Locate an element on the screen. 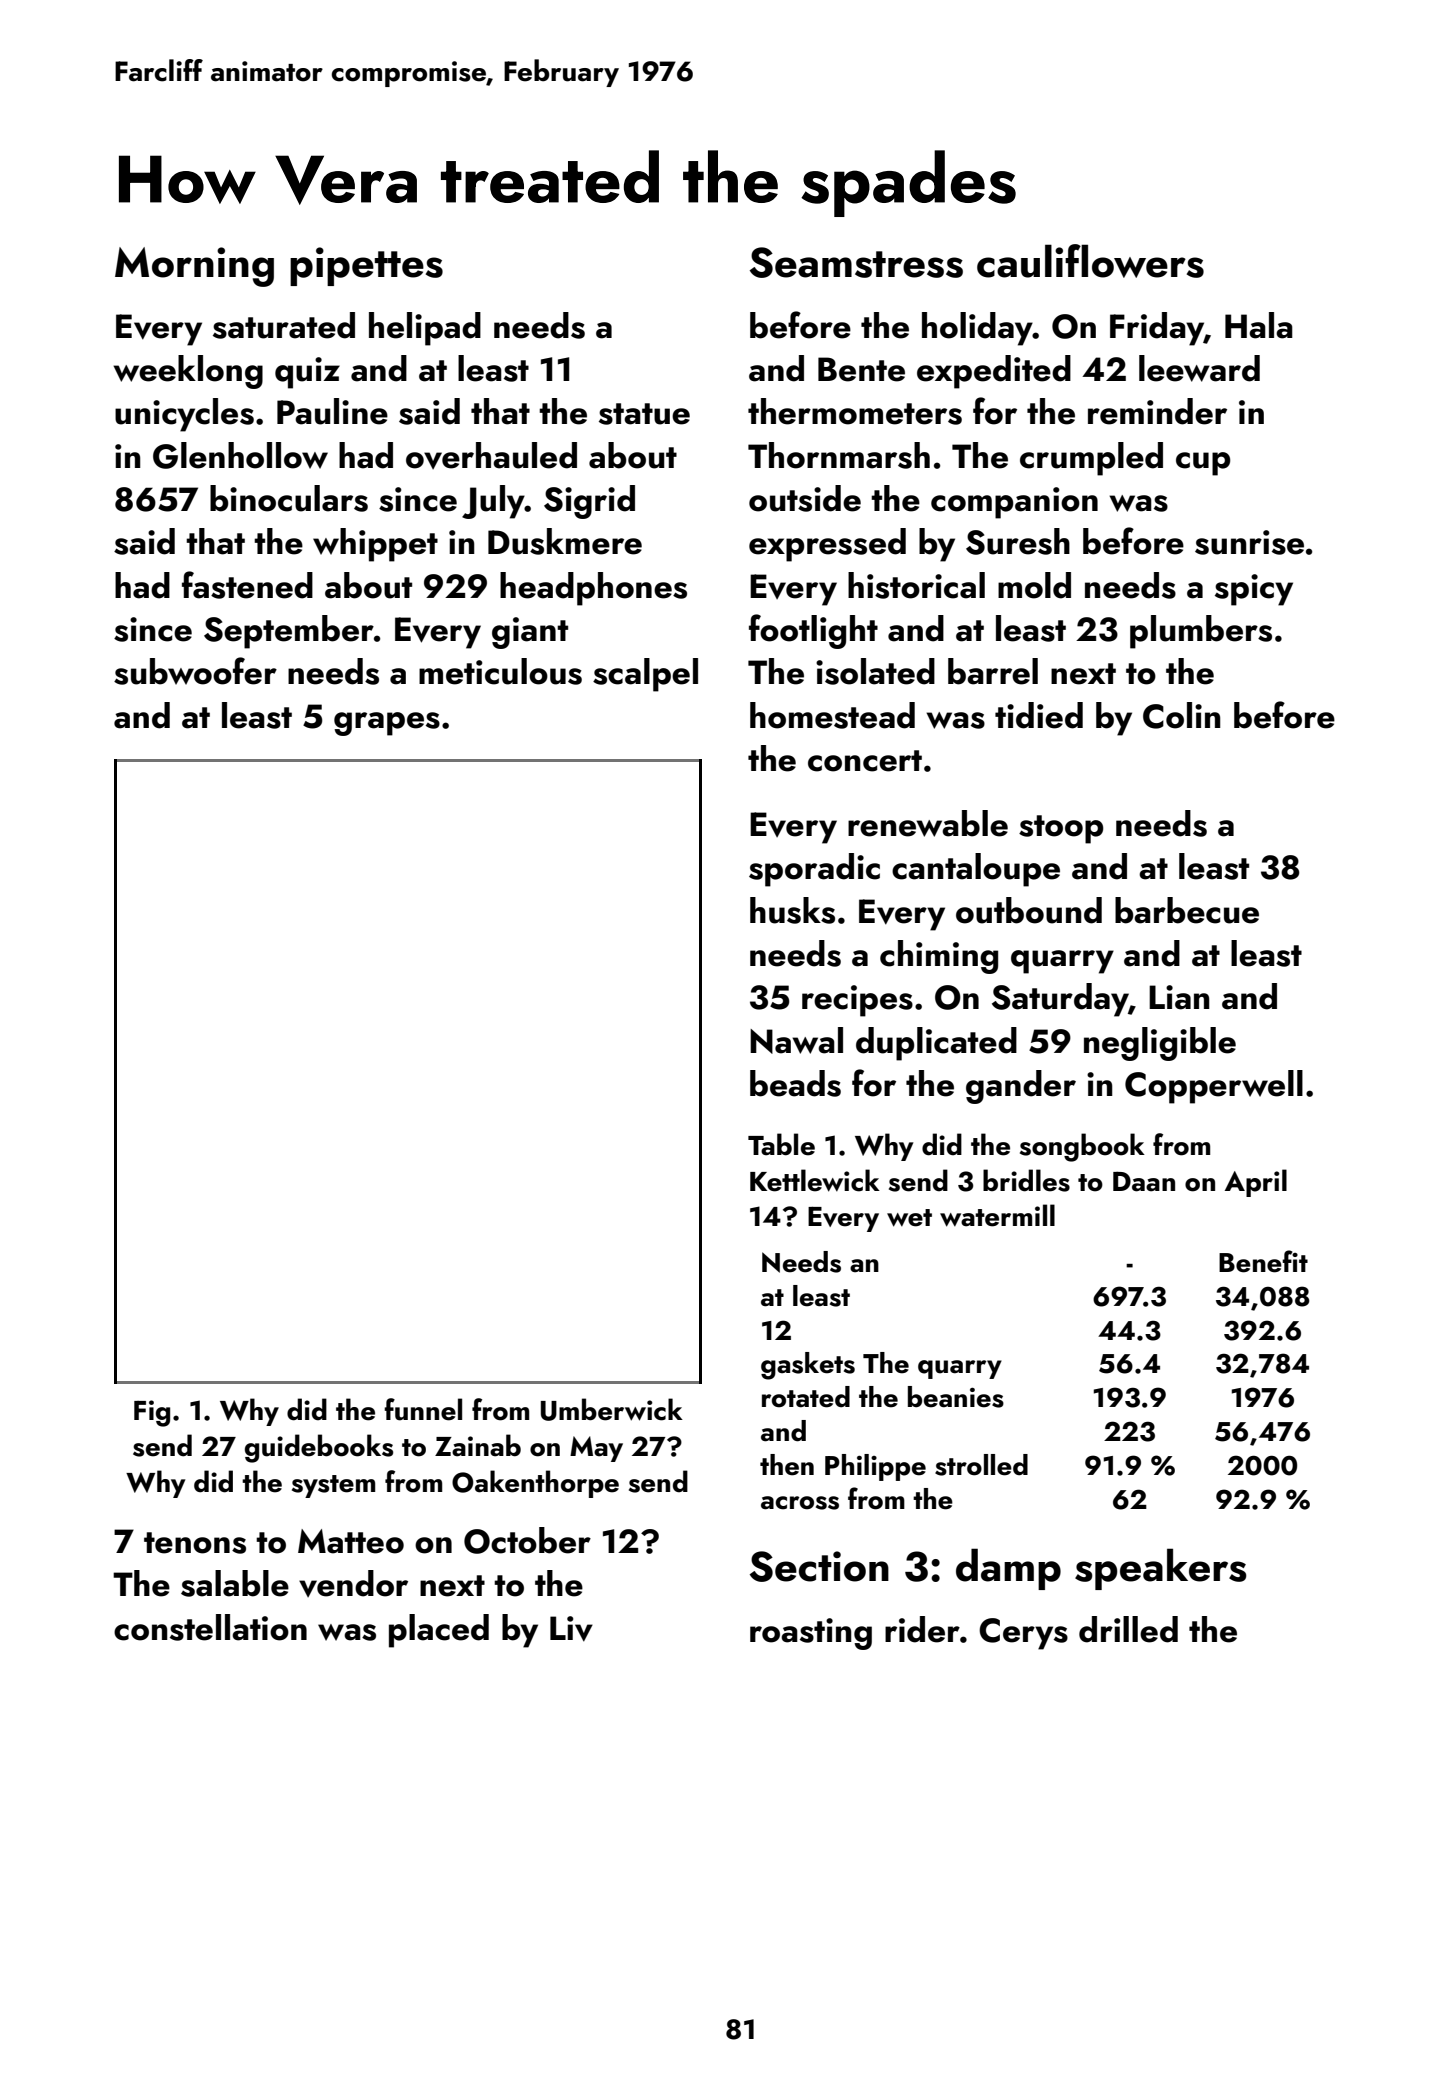  barbecue is located at coordinates (1187, 910).
